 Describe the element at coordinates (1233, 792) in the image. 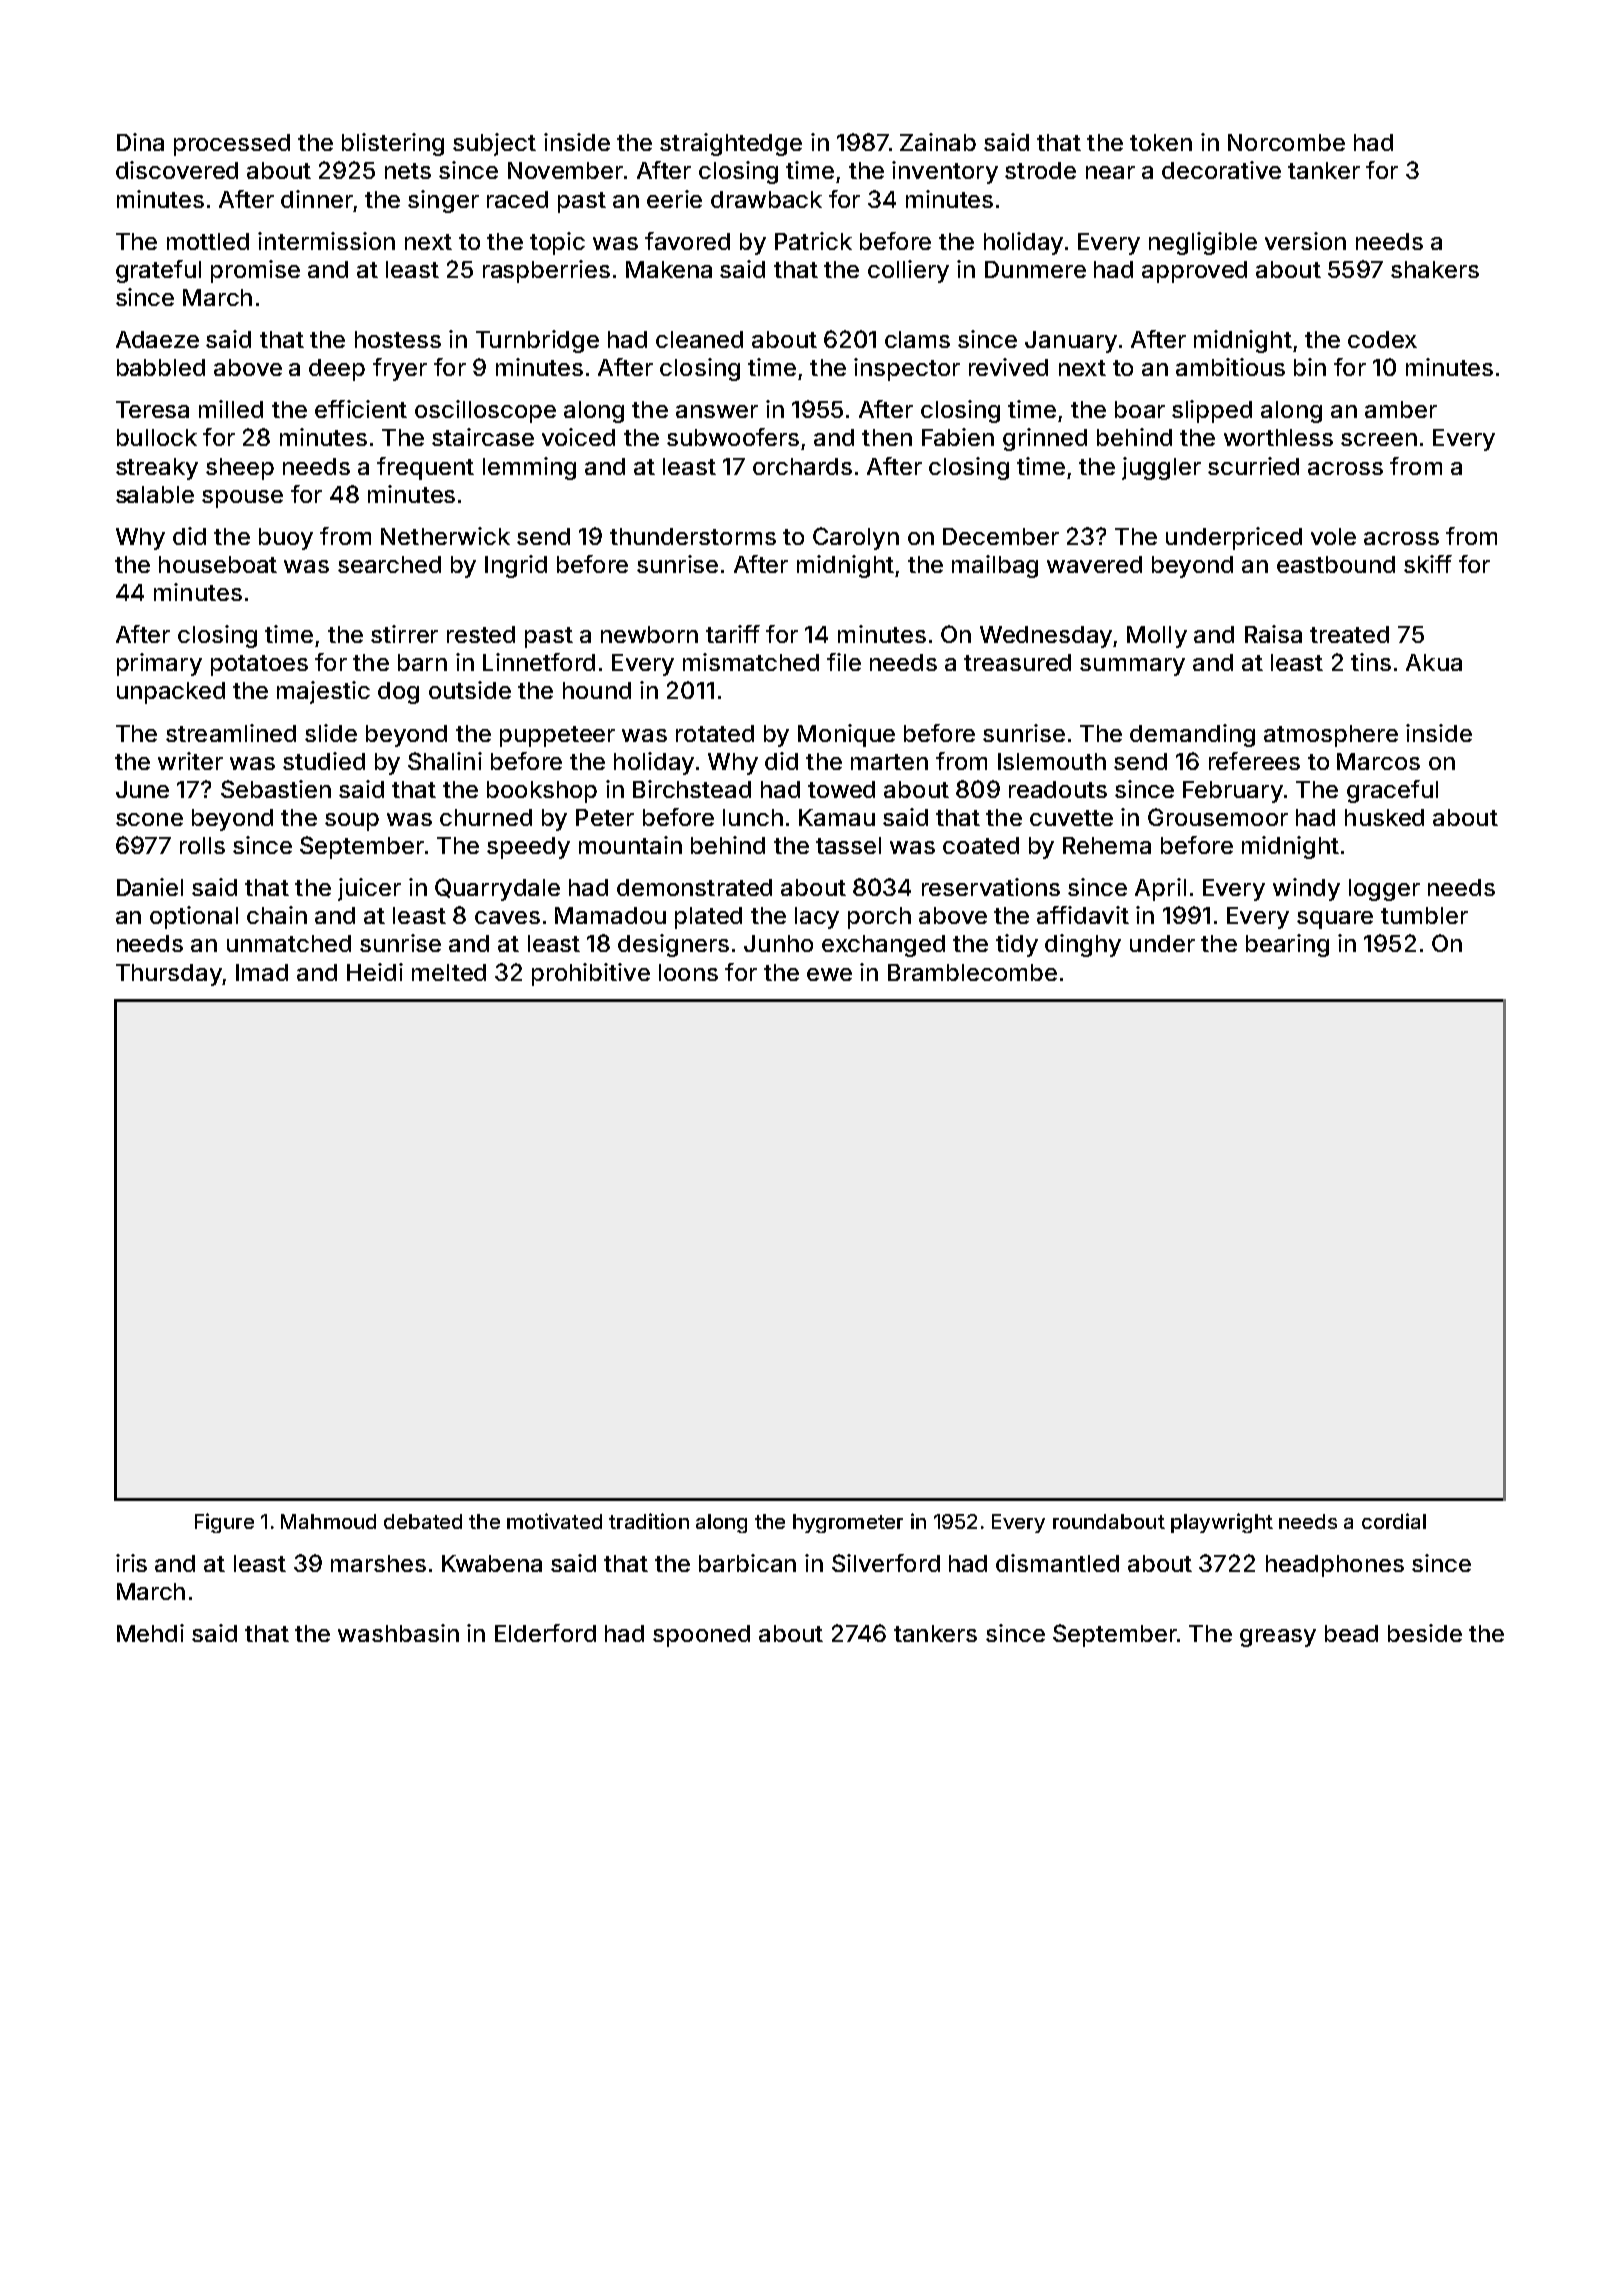

I see `February` at that location.
